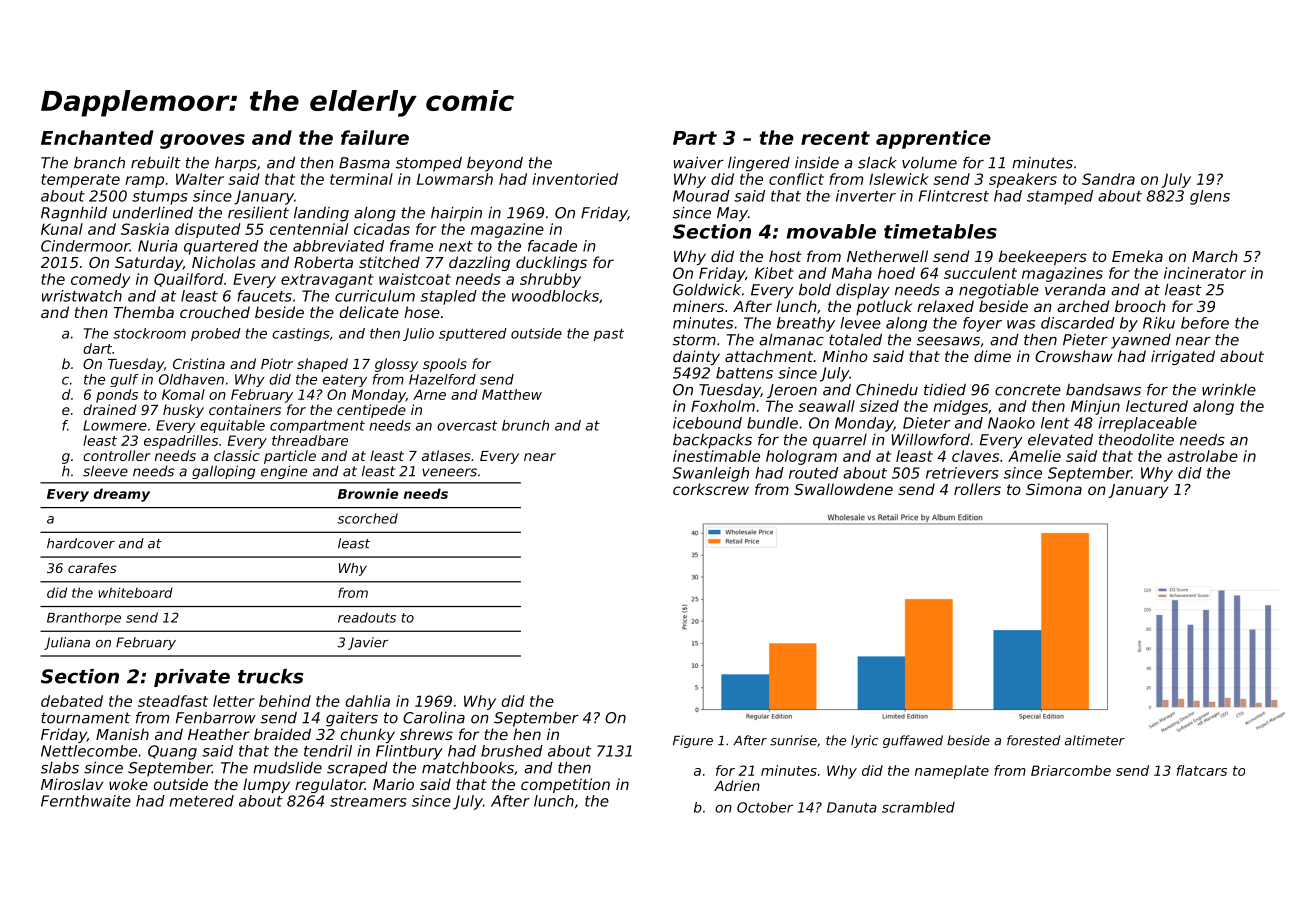 The width and height of the image is (1308, 924). I want to click on forested, so click(1033, 740).
